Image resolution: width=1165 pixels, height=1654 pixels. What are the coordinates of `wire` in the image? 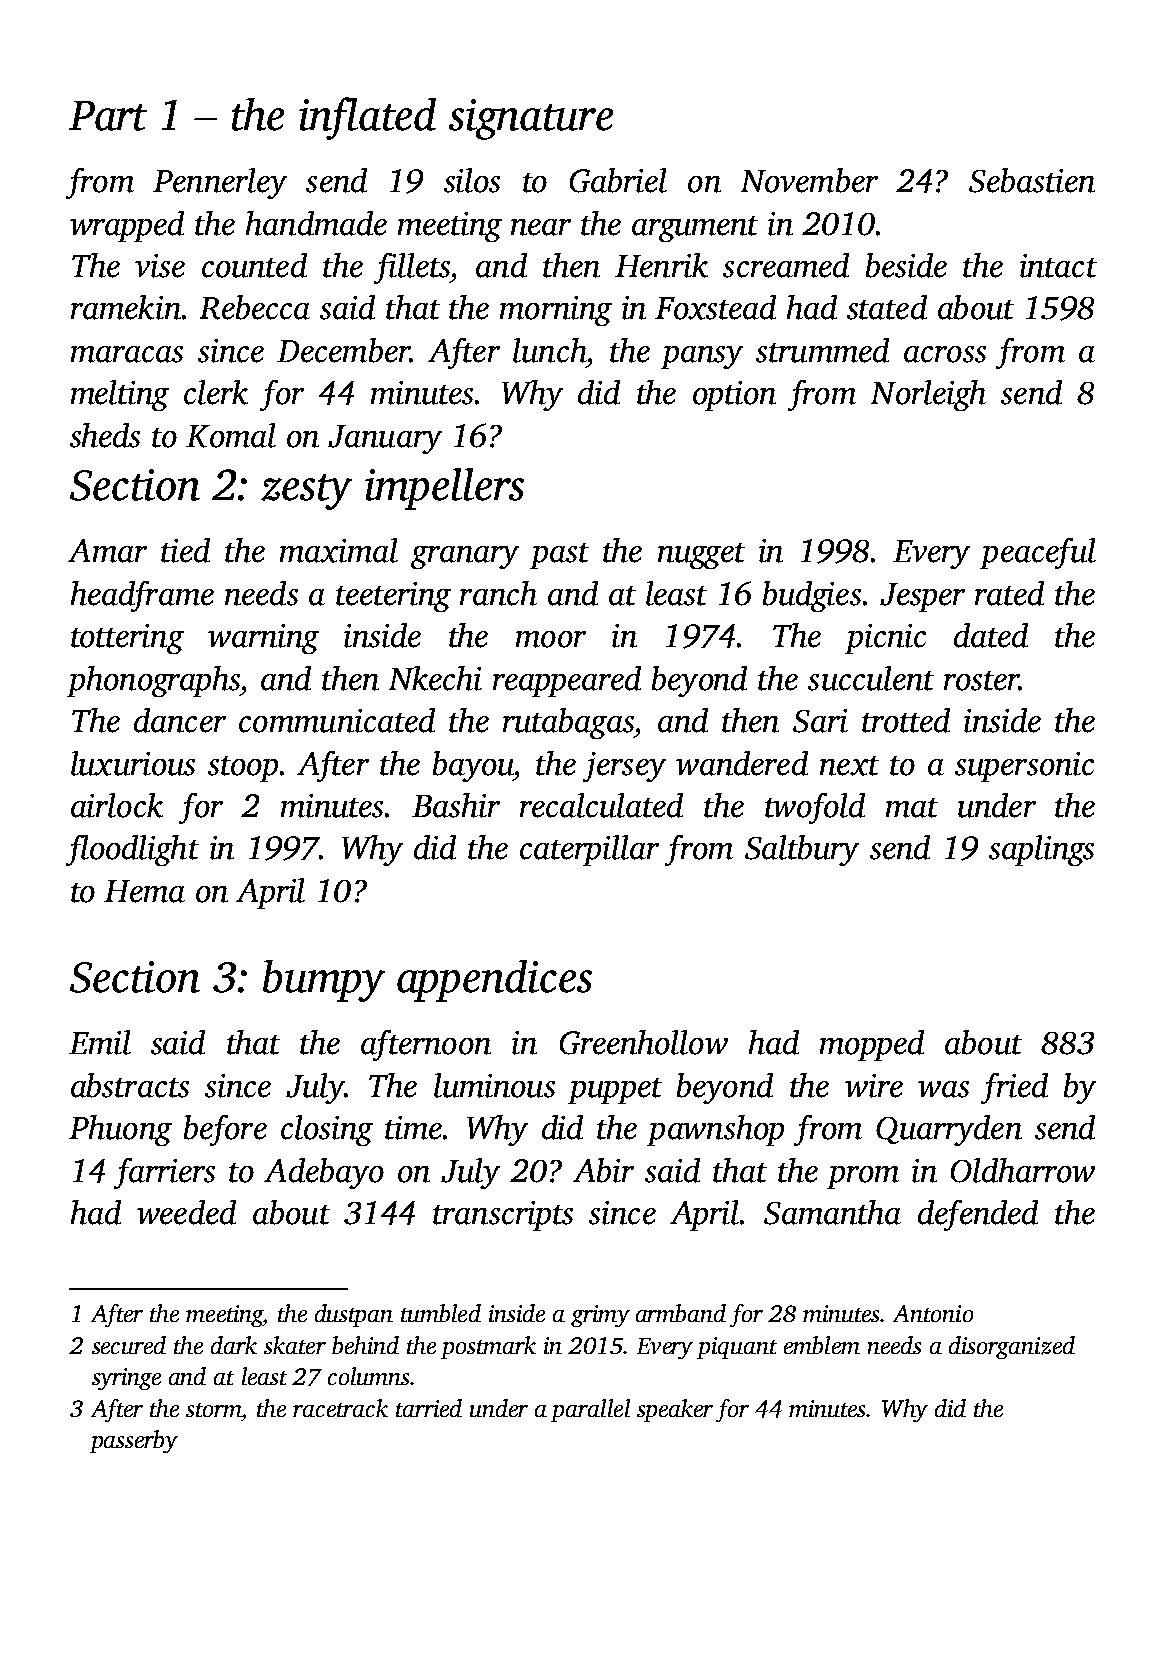 It's located at (874, 1086).
